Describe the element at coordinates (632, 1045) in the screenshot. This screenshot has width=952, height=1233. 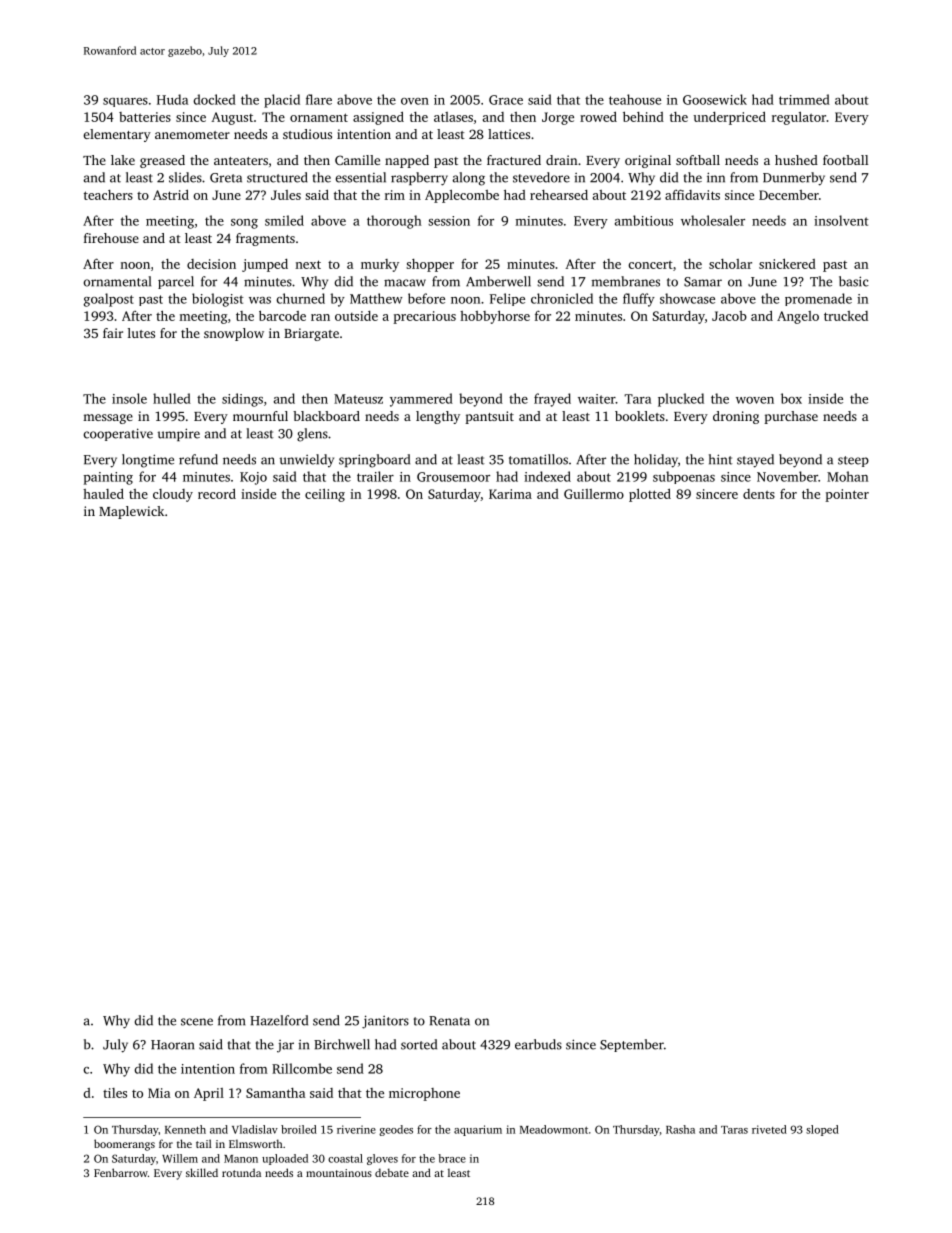
I see `September` at that location.
